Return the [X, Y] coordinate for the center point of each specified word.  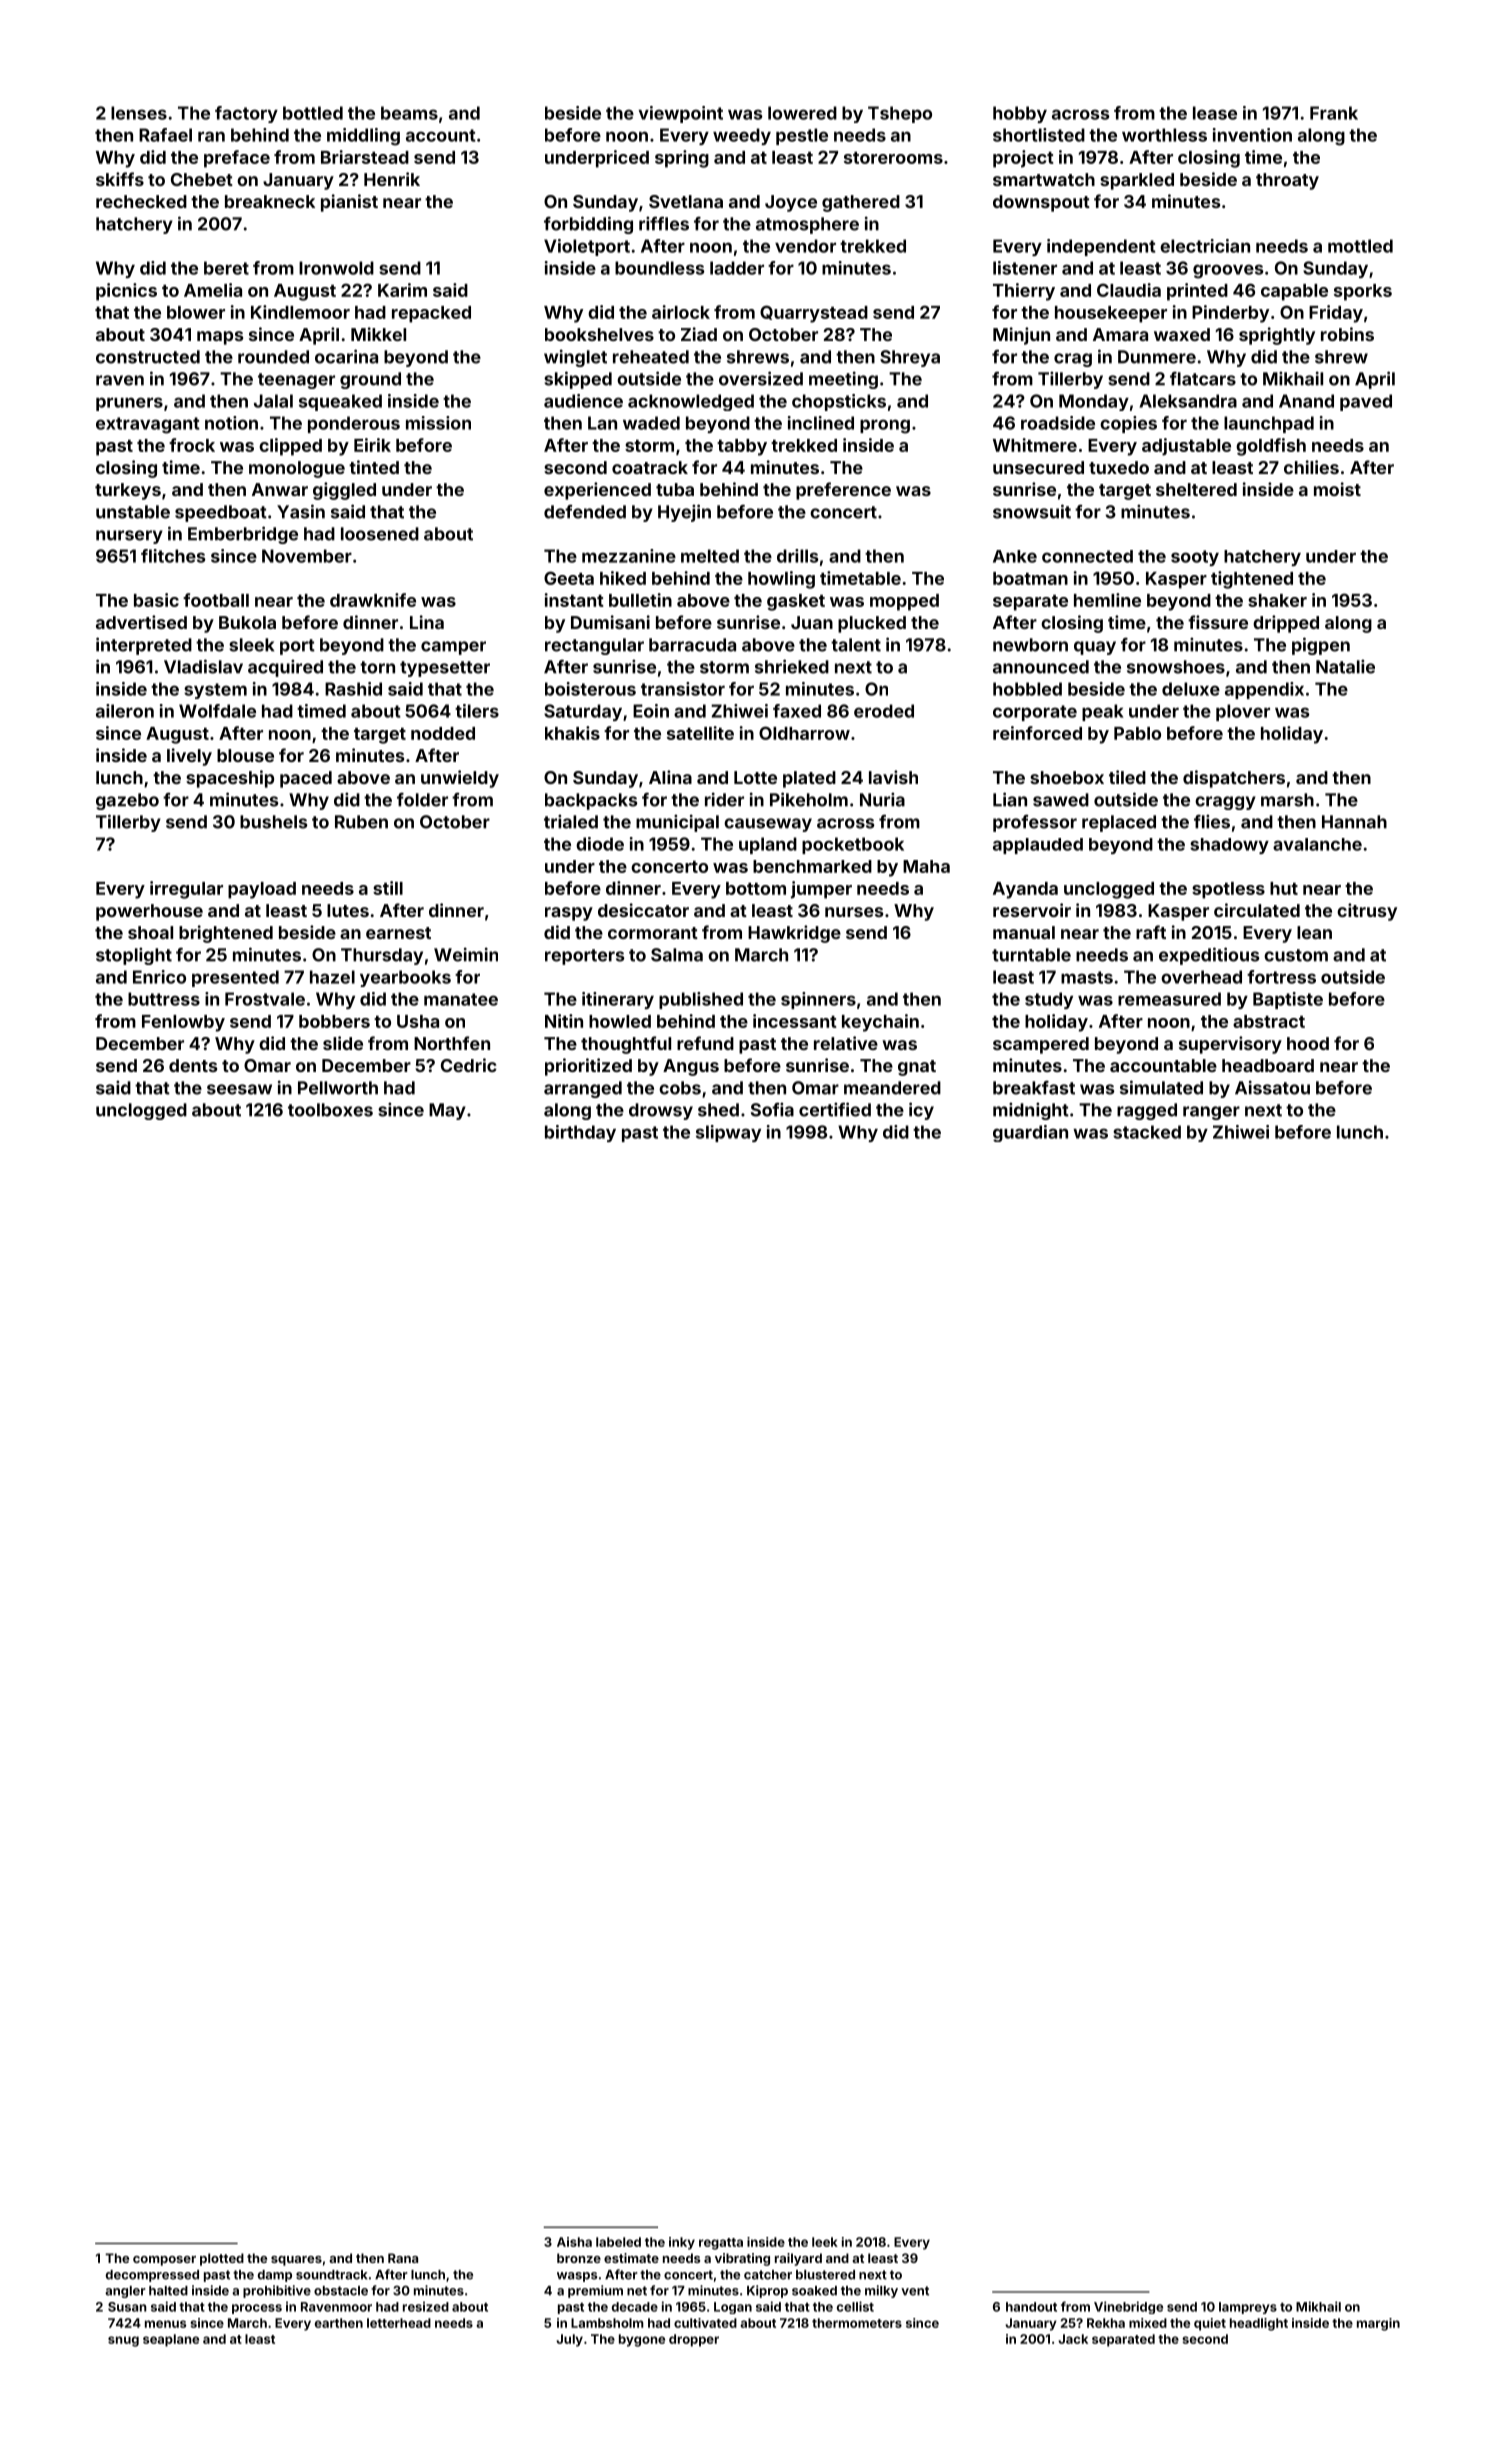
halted [168, 2291]
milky [881, 2291]
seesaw [239, 1089]
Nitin [564, 1021]
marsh [1287, 800]
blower [196, 312]
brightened [226, 934]
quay [1095, 648]
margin [1378, 2324]
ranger [1211, 1113]
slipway [728, 1133]
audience [583, 401]
